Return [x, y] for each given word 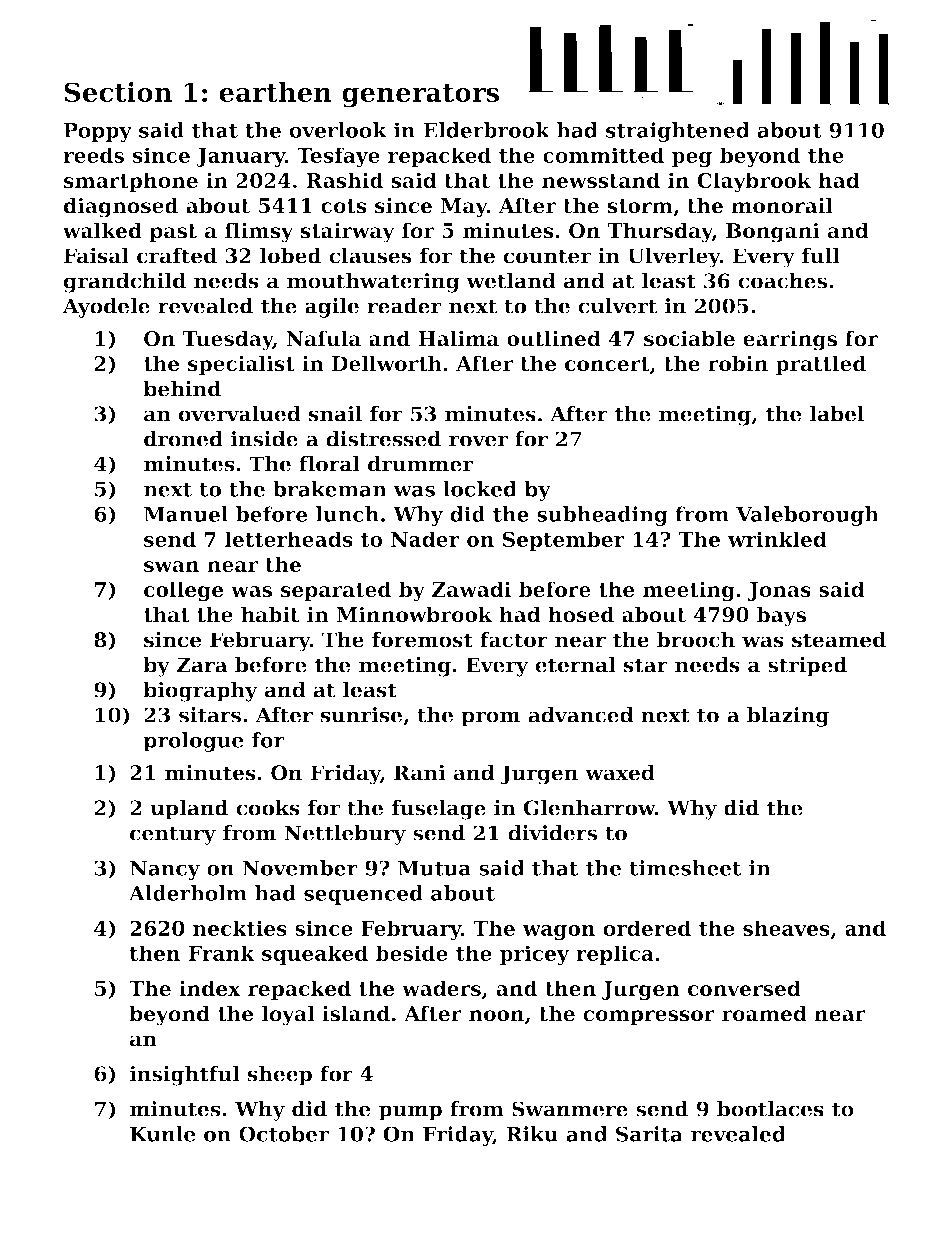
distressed [383, 439]
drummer [420, 464]
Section [118, 92]
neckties [240, 928]
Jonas [779, 591]
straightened [678, 132]
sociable [689, 338]
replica [615, 955]
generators [420, 96]
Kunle [163, 1134]
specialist [241, 365]
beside [412, 953]
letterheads [289, 539]
